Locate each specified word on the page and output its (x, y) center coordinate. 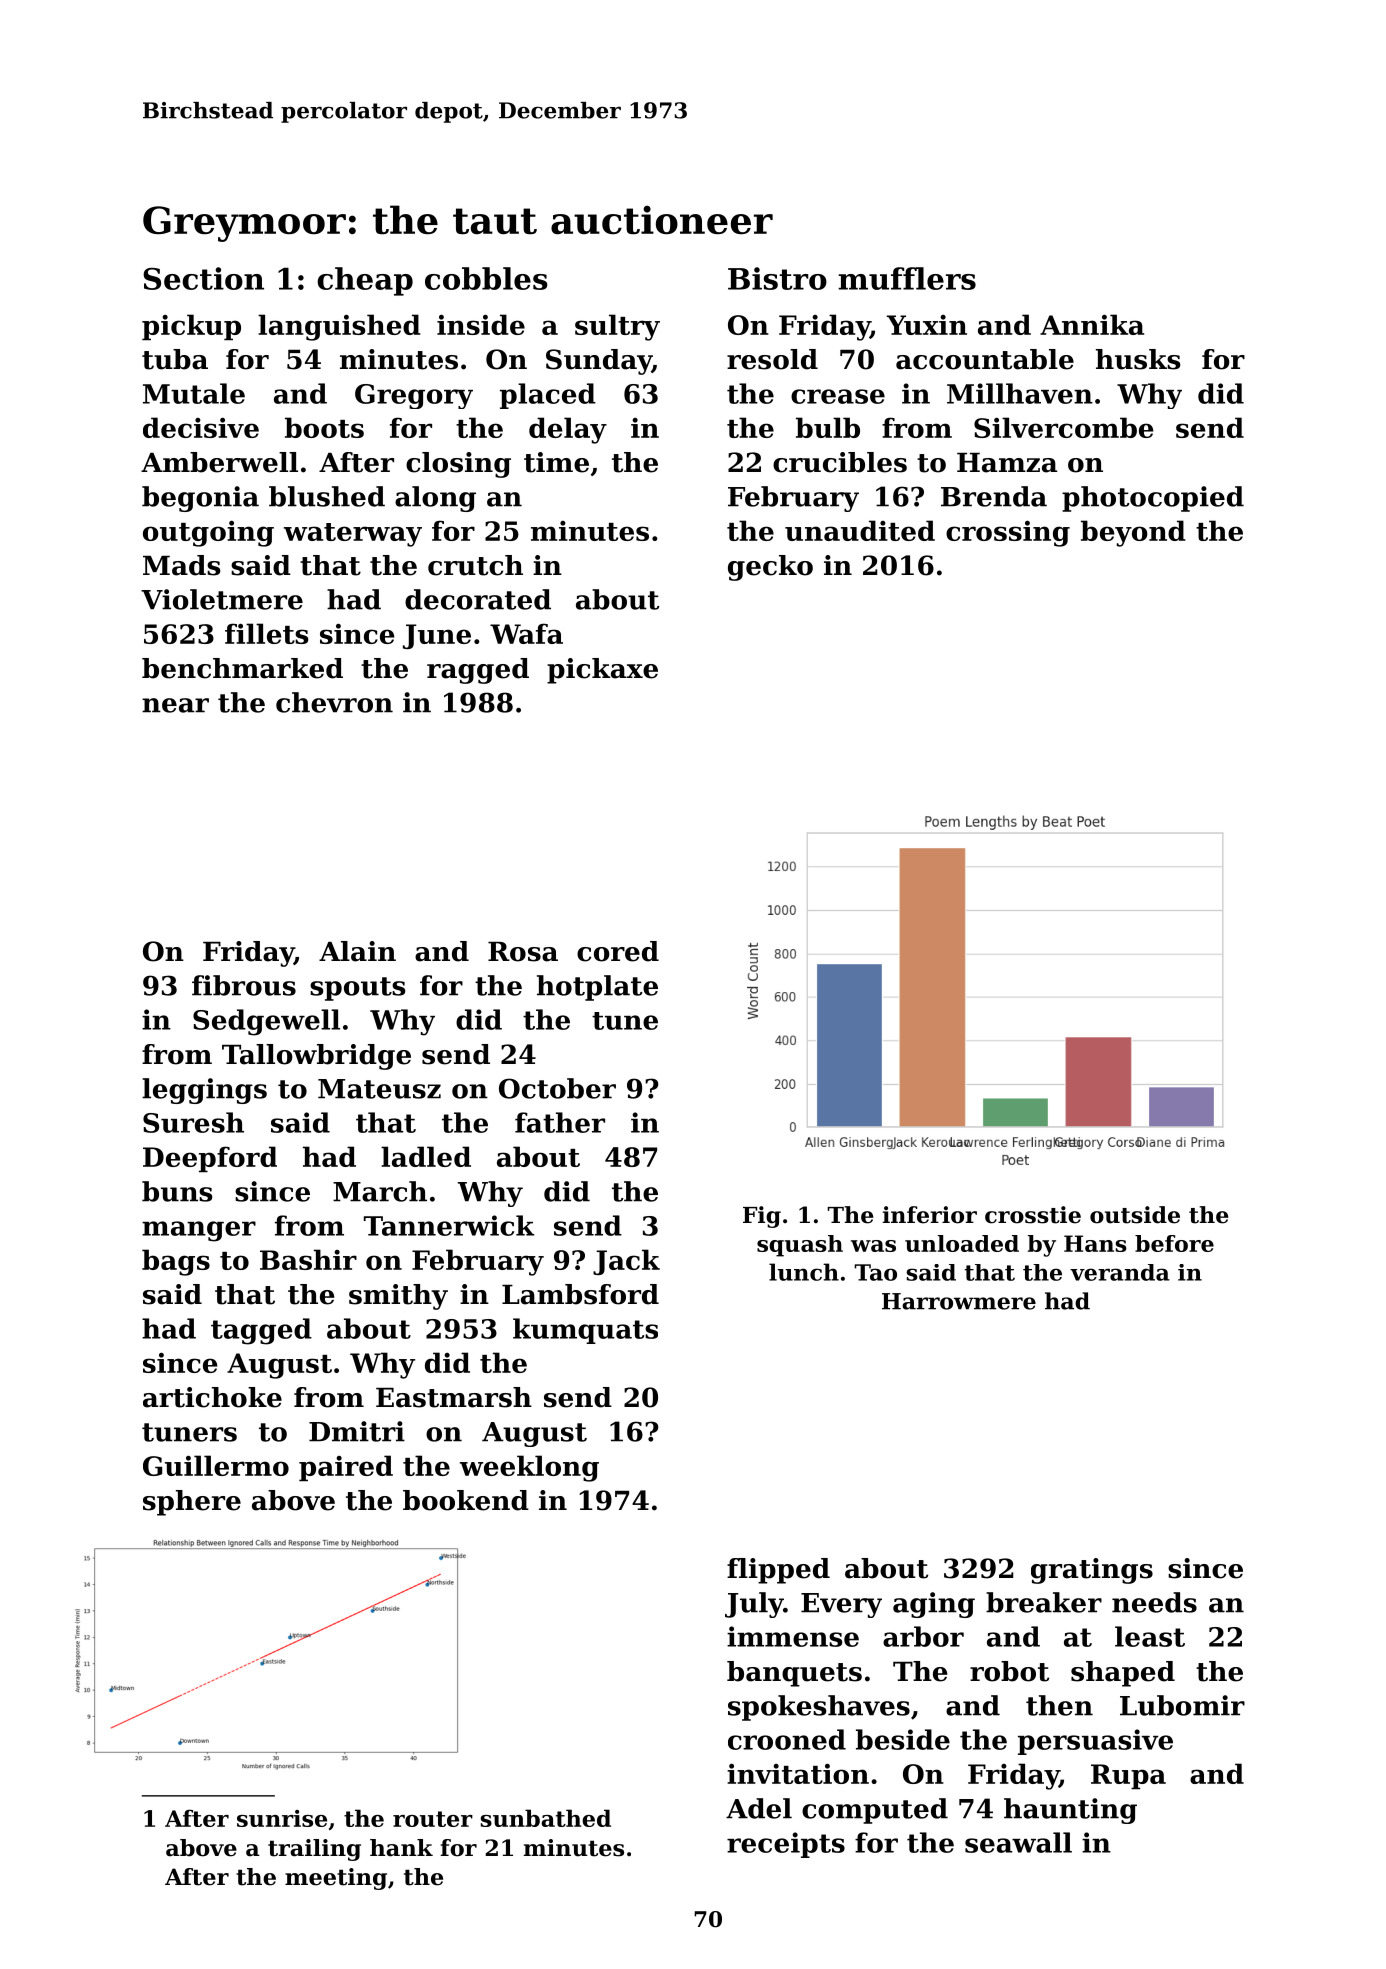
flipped (778, 1571)
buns (177, 1191)
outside (1135, 1215)
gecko (770, 568)
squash (800, 1246)
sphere (192, 1503)
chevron (334, 702)
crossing (1008, 534)
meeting (336, 1879)
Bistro (777, 278)
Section (203, 278)
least (1150, 1636)
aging (934, 1605)
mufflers (907, 278)
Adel (759, 1808)
